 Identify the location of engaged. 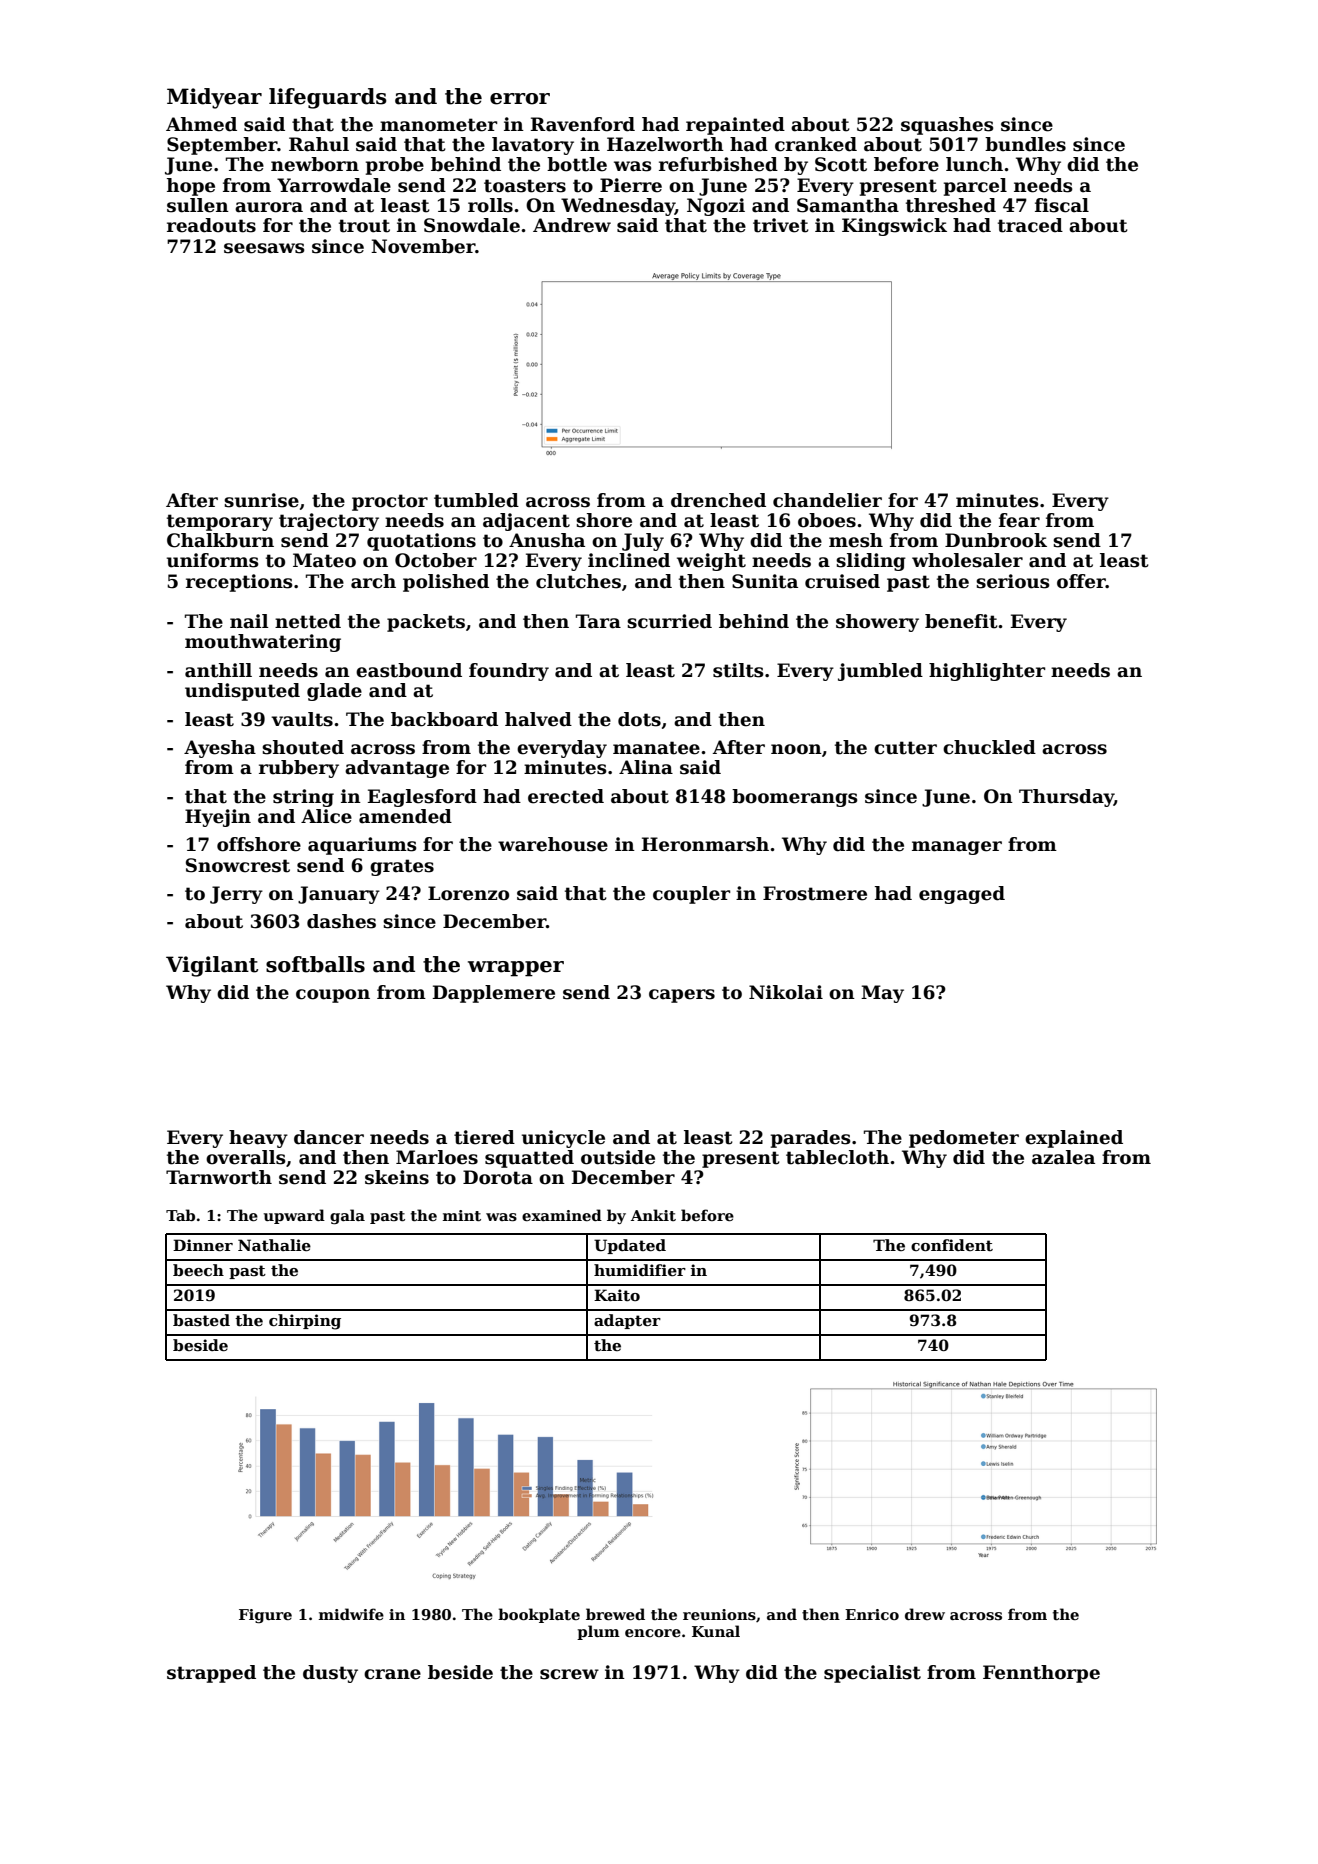
(962, 895).
